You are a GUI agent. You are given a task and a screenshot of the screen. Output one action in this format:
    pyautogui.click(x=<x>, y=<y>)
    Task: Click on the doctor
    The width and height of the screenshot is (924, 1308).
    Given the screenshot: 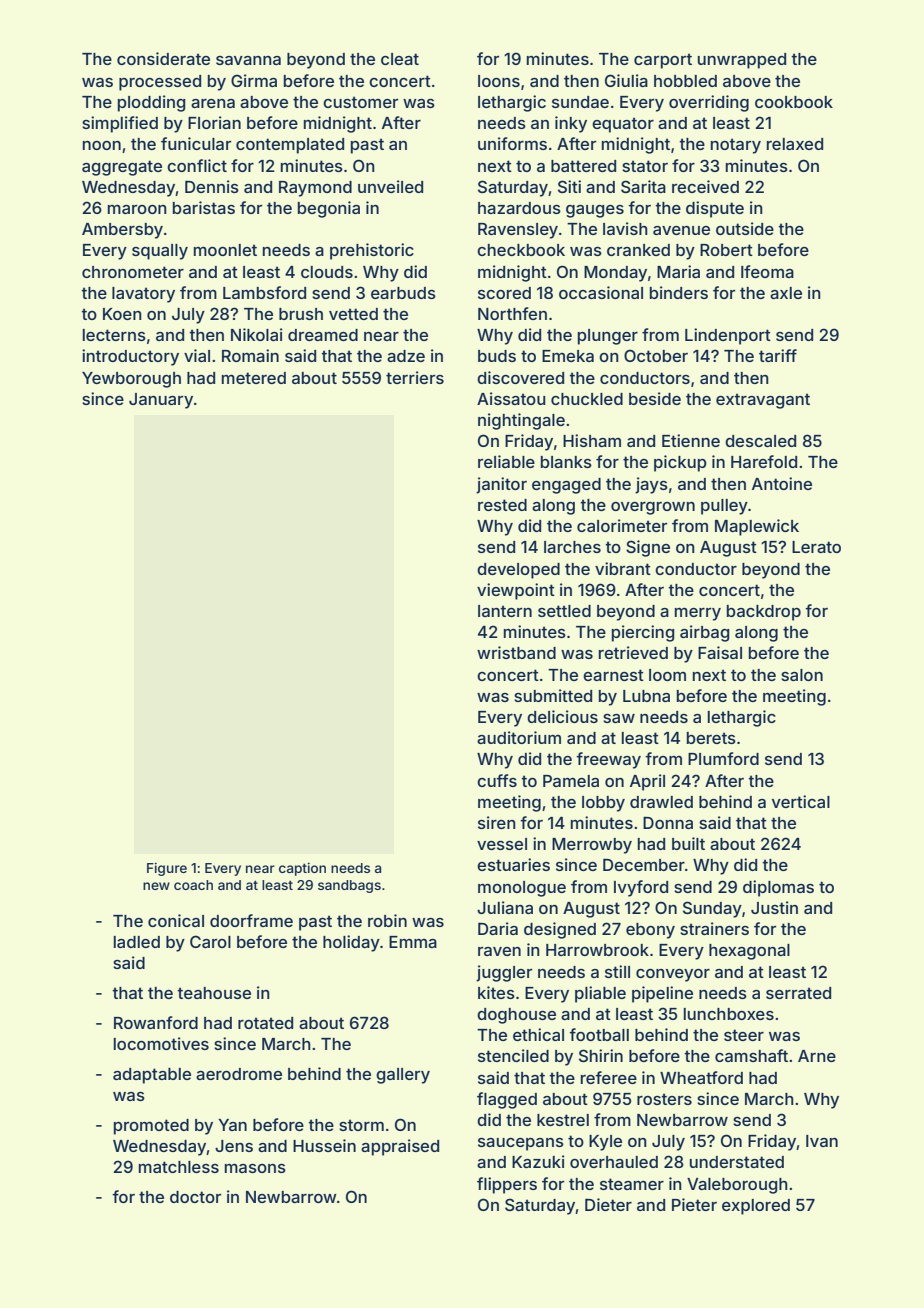 What is the action you would take?
    pyautogui.click(x=195, y=1197)
